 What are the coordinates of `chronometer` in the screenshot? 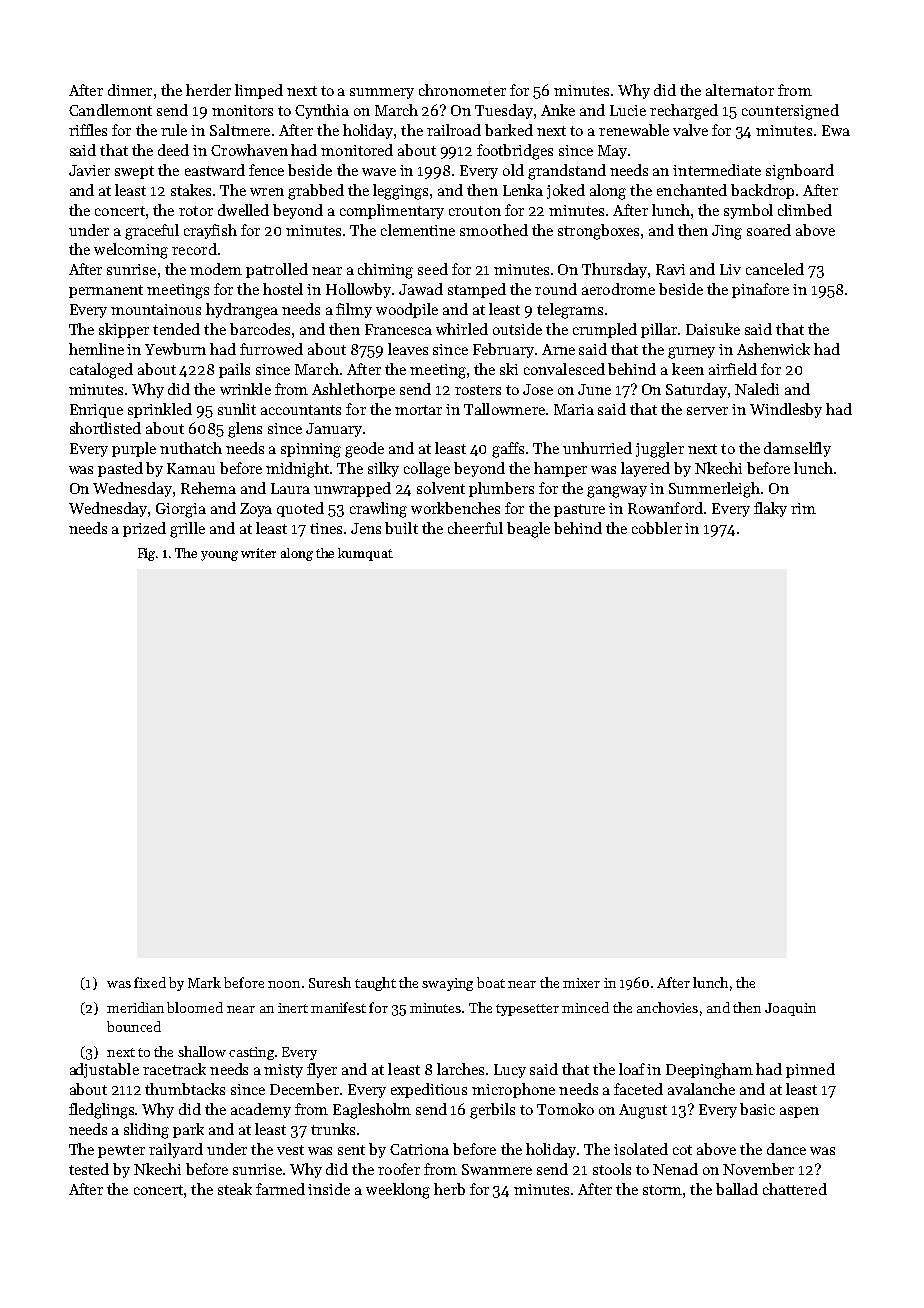 It's located at (462, 90).
